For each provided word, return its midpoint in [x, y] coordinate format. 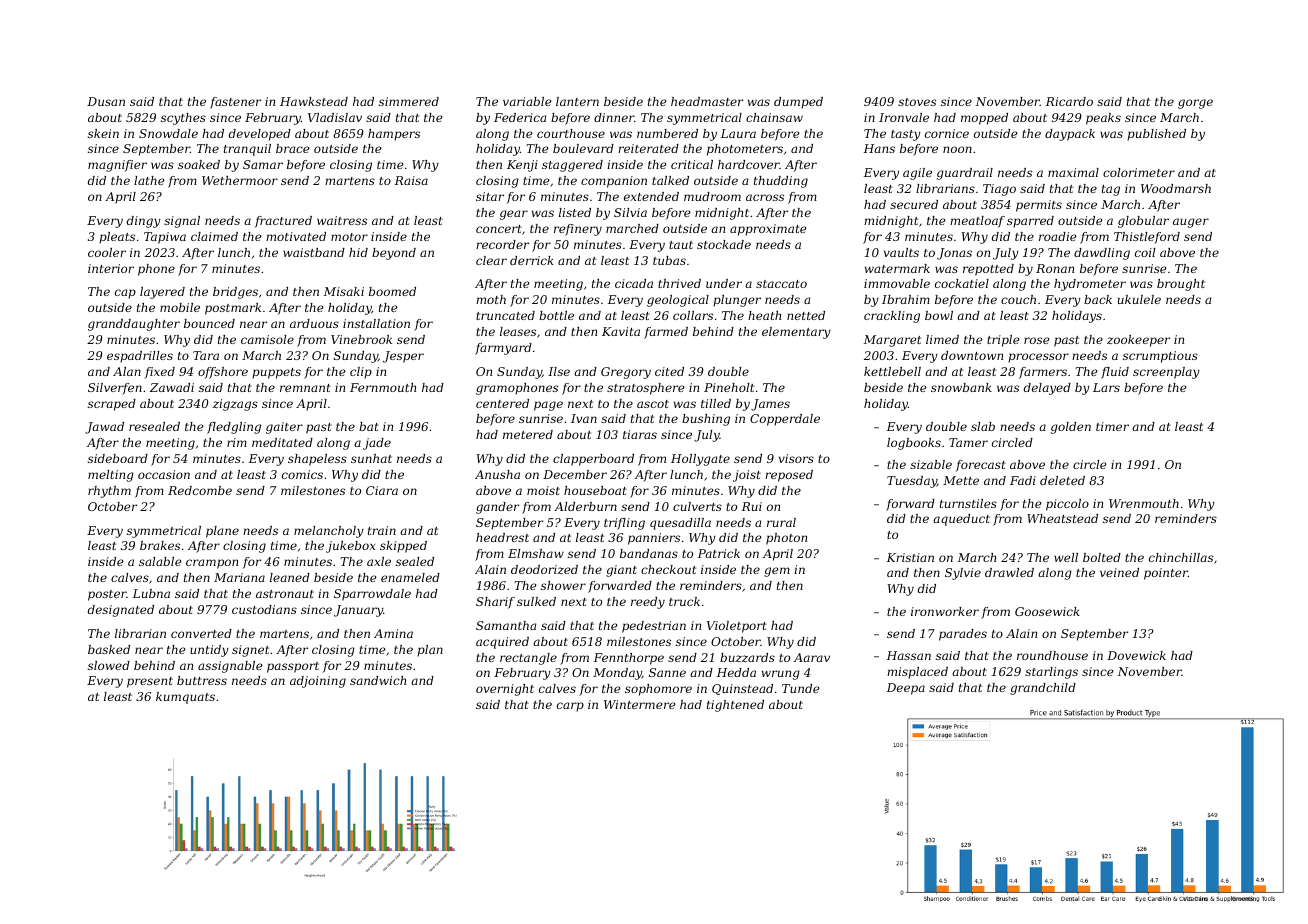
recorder [502, 244]
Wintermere [640, 704]
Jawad [104, 428]
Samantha [506, 625]
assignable [230, 667]
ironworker [945, 611]
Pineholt [729, 387]
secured [914, 204]
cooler [107, 252]
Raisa [411, 180]
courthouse [571, 133]
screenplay [1166, 373]
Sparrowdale [372, 595]
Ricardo [1069, 101]
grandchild [1043, 689]
